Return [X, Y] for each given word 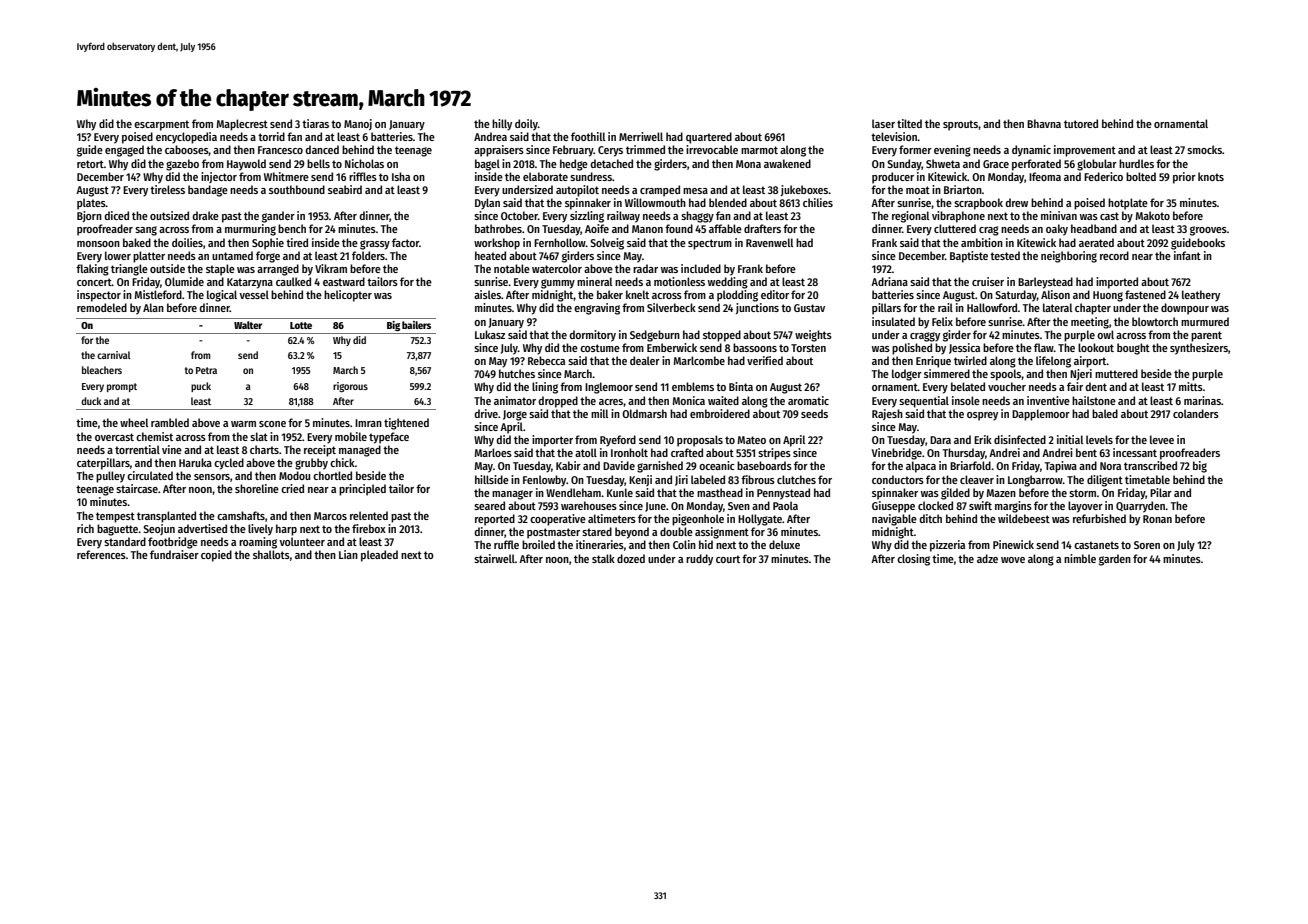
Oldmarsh [644, 413]
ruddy [699, 560]
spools [1005, 375]
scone [272, 424]
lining [545, 388]
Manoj [358, 124]
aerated [1096, 242]
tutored [1081, 123]
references [101, 554]
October [519, 215]
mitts [1191, 386]
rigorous [350, 387]
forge [268, 257]
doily [526, 125]
